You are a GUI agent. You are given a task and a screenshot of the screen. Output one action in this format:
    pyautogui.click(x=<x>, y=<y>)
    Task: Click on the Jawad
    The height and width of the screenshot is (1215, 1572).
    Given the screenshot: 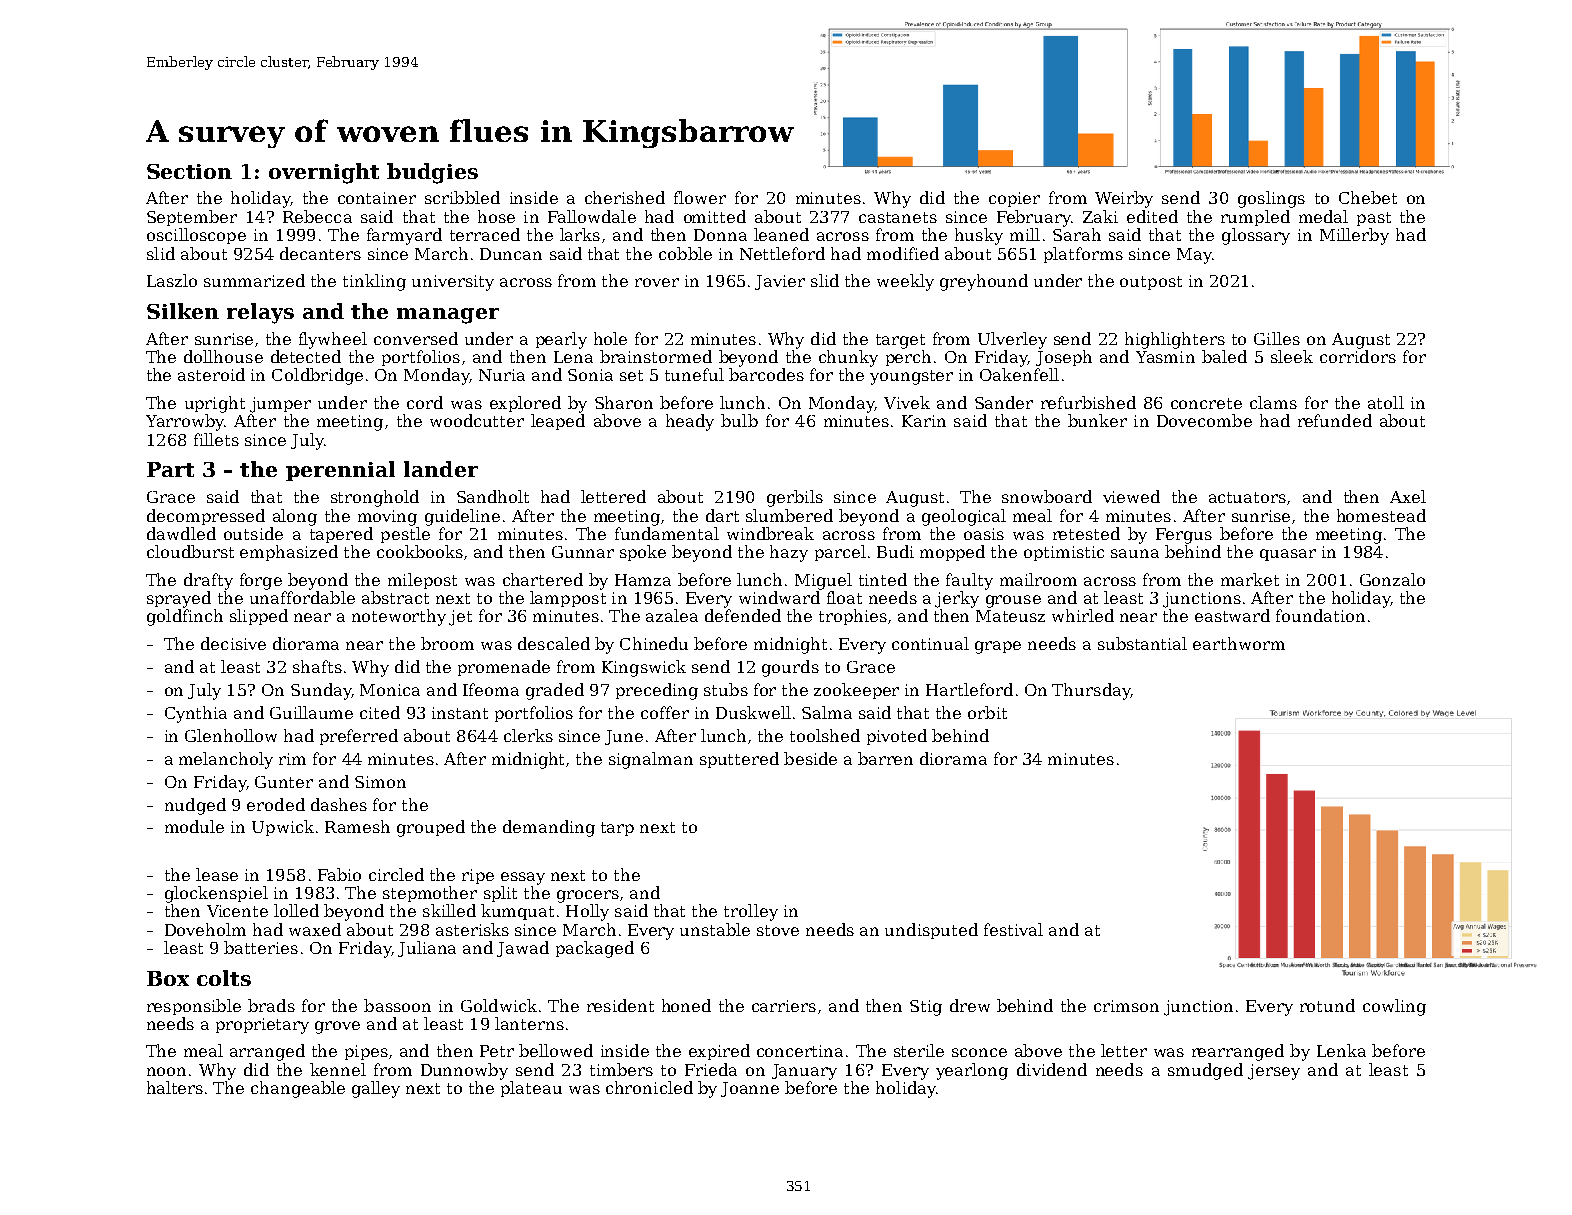 What is the action you would take?
    pyautogui.click(x=523, y=949)
